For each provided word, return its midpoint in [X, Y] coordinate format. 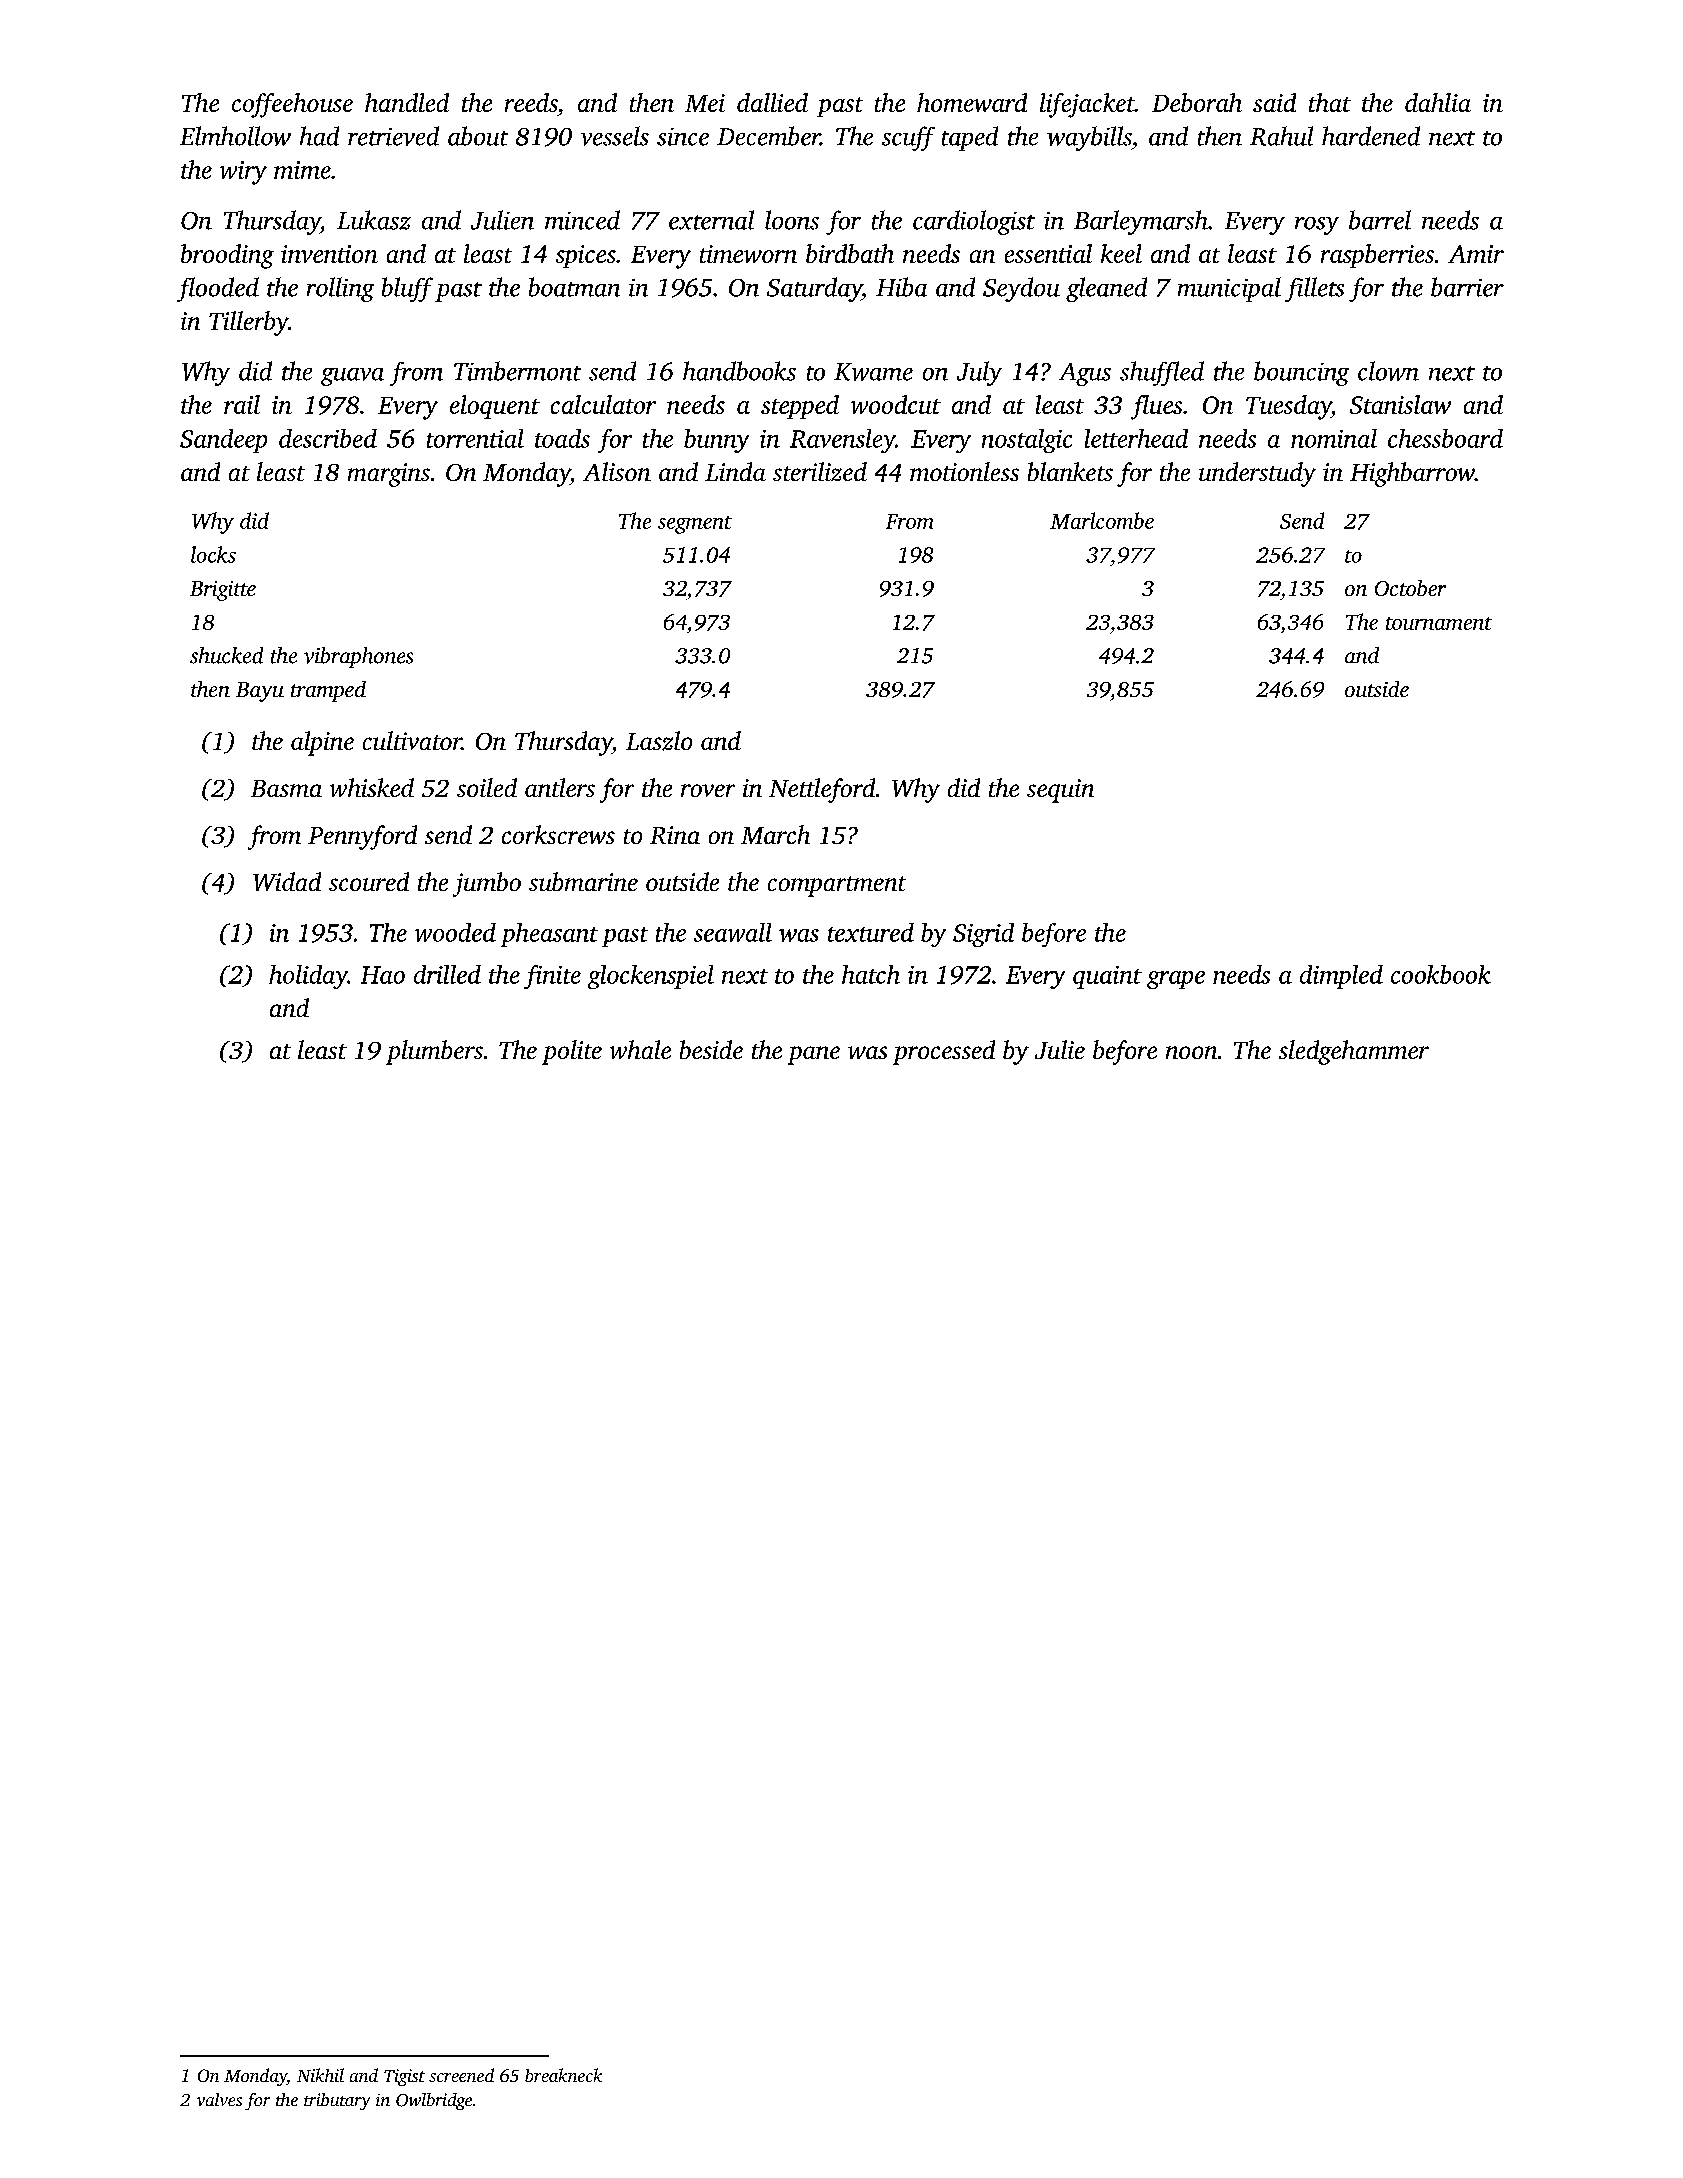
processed [944, 1052]
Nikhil [320, 2075]
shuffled [1162, 373]
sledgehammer [1354, 1052]
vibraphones [358, 657]
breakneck [563, 2075]
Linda [735, 471]
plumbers [434, 1052]
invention [329, 254]
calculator [603, 404]
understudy [1257, 474]
